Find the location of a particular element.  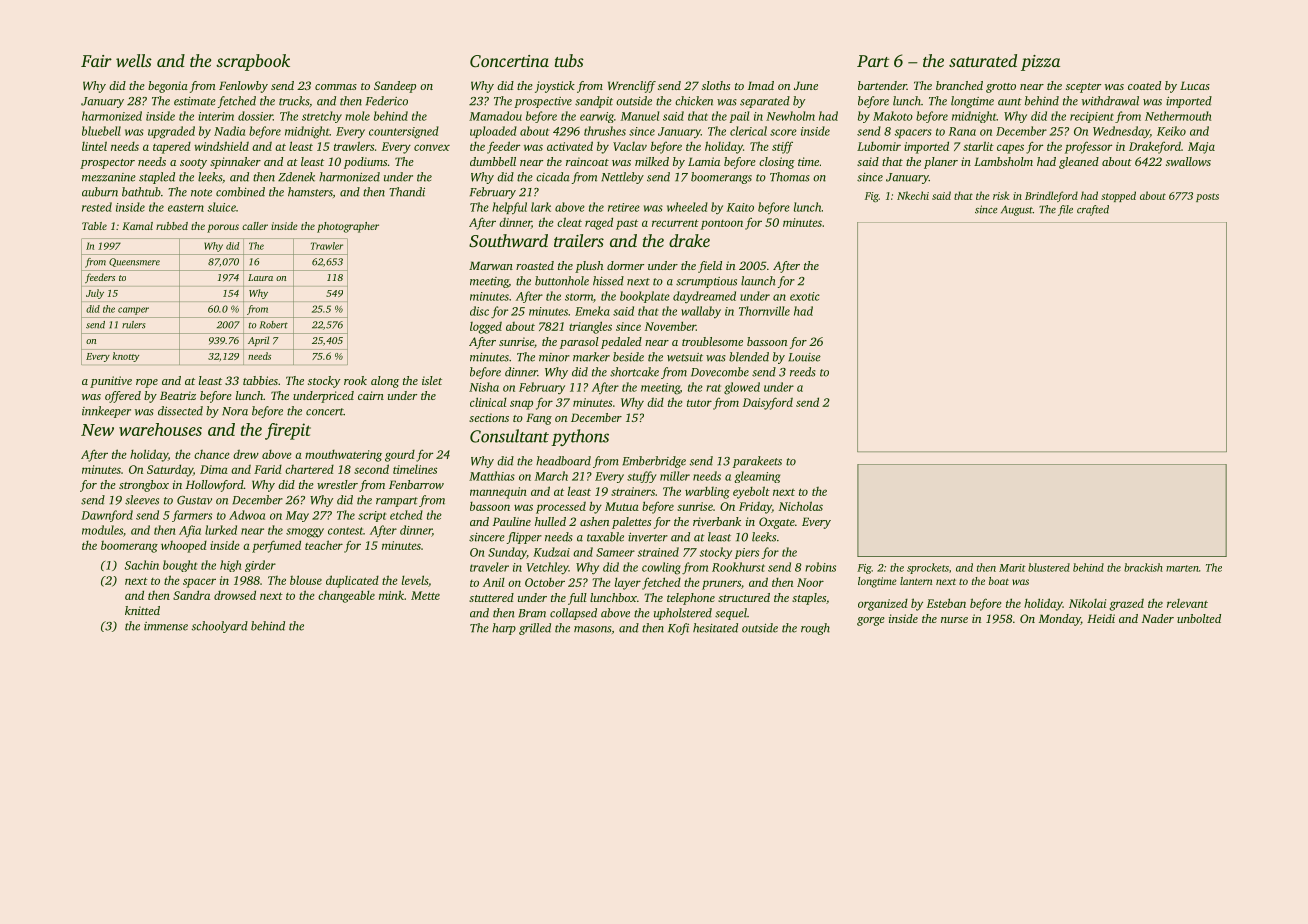

planer is located at coordinates (941, 163).
